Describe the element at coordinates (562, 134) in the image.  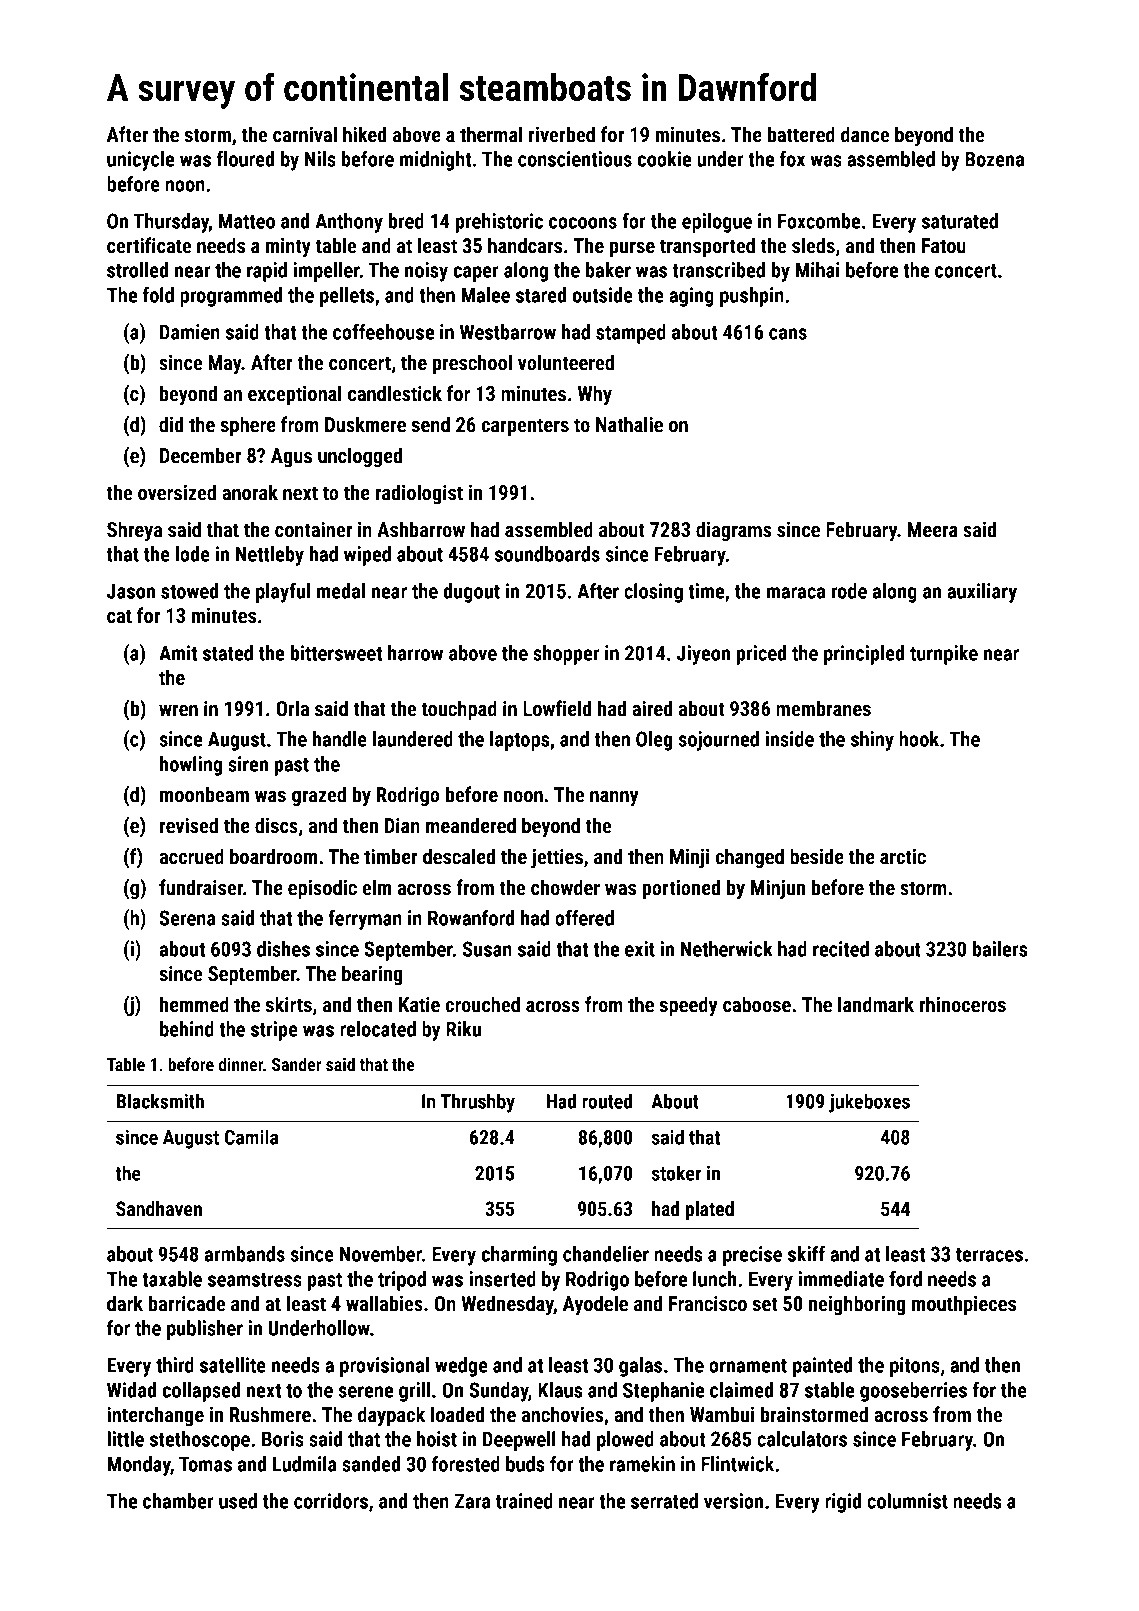
I see `riverbed` at that location.
